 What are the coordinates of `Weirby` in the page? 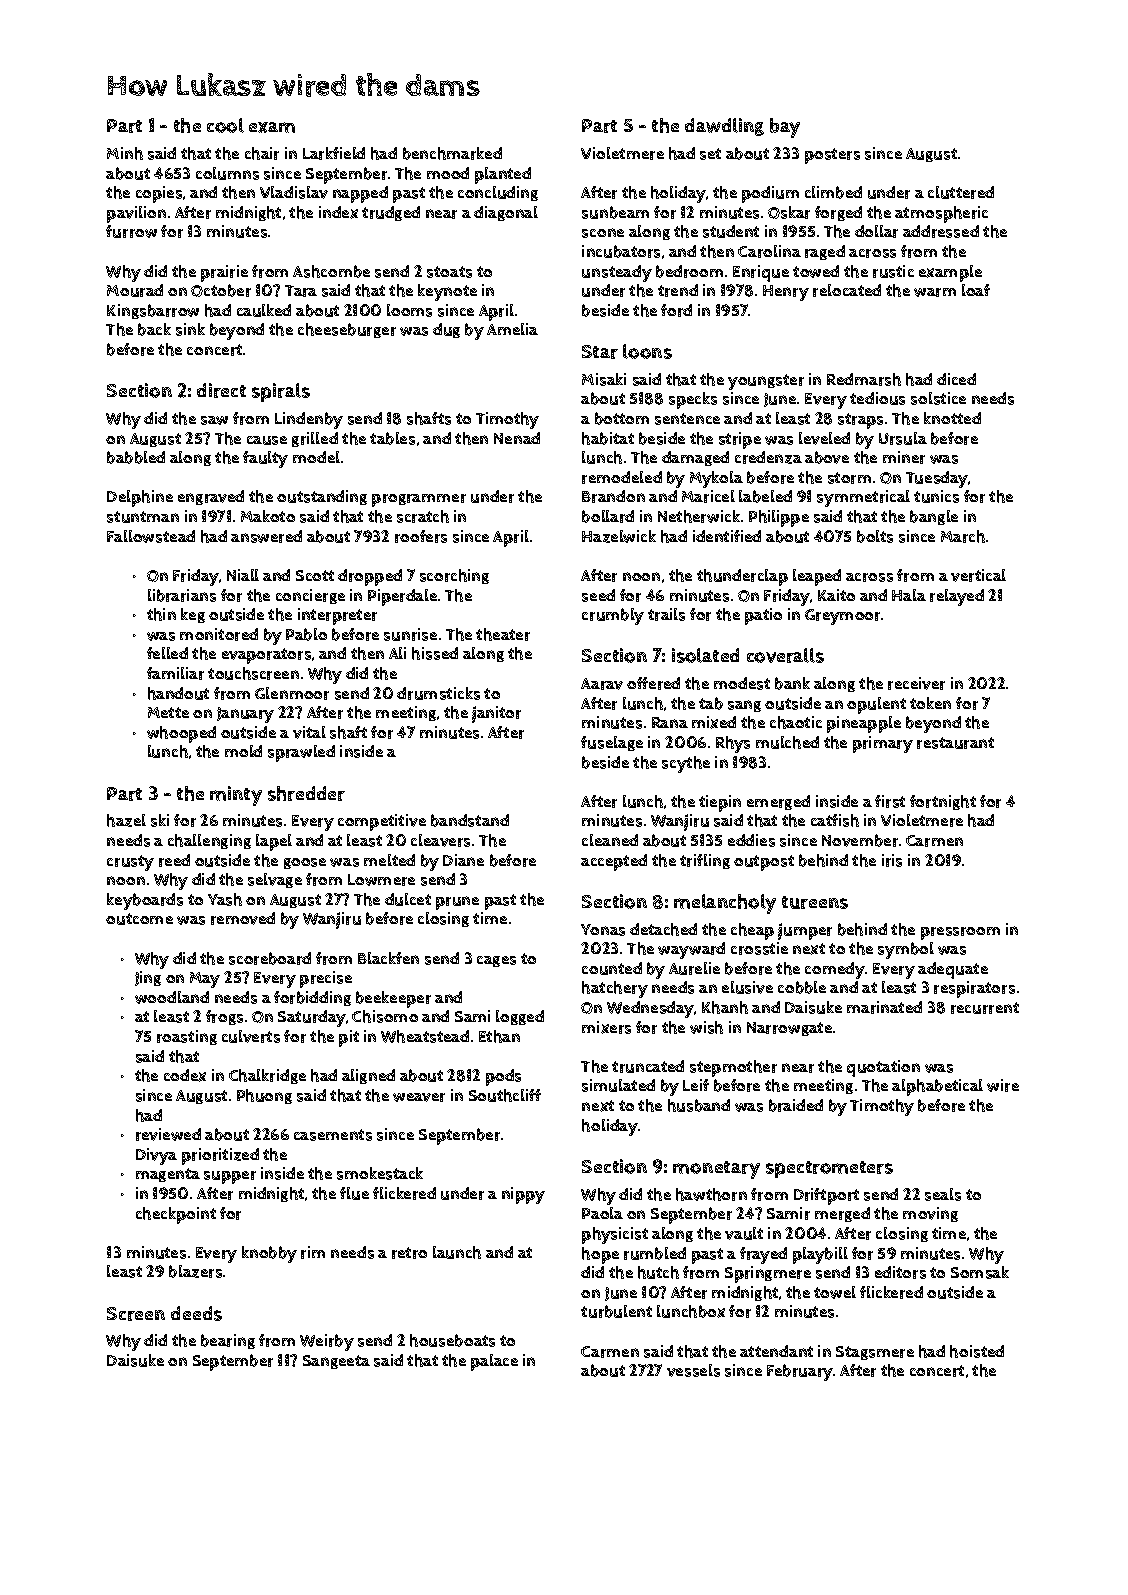 It's located at (327, 1342).
